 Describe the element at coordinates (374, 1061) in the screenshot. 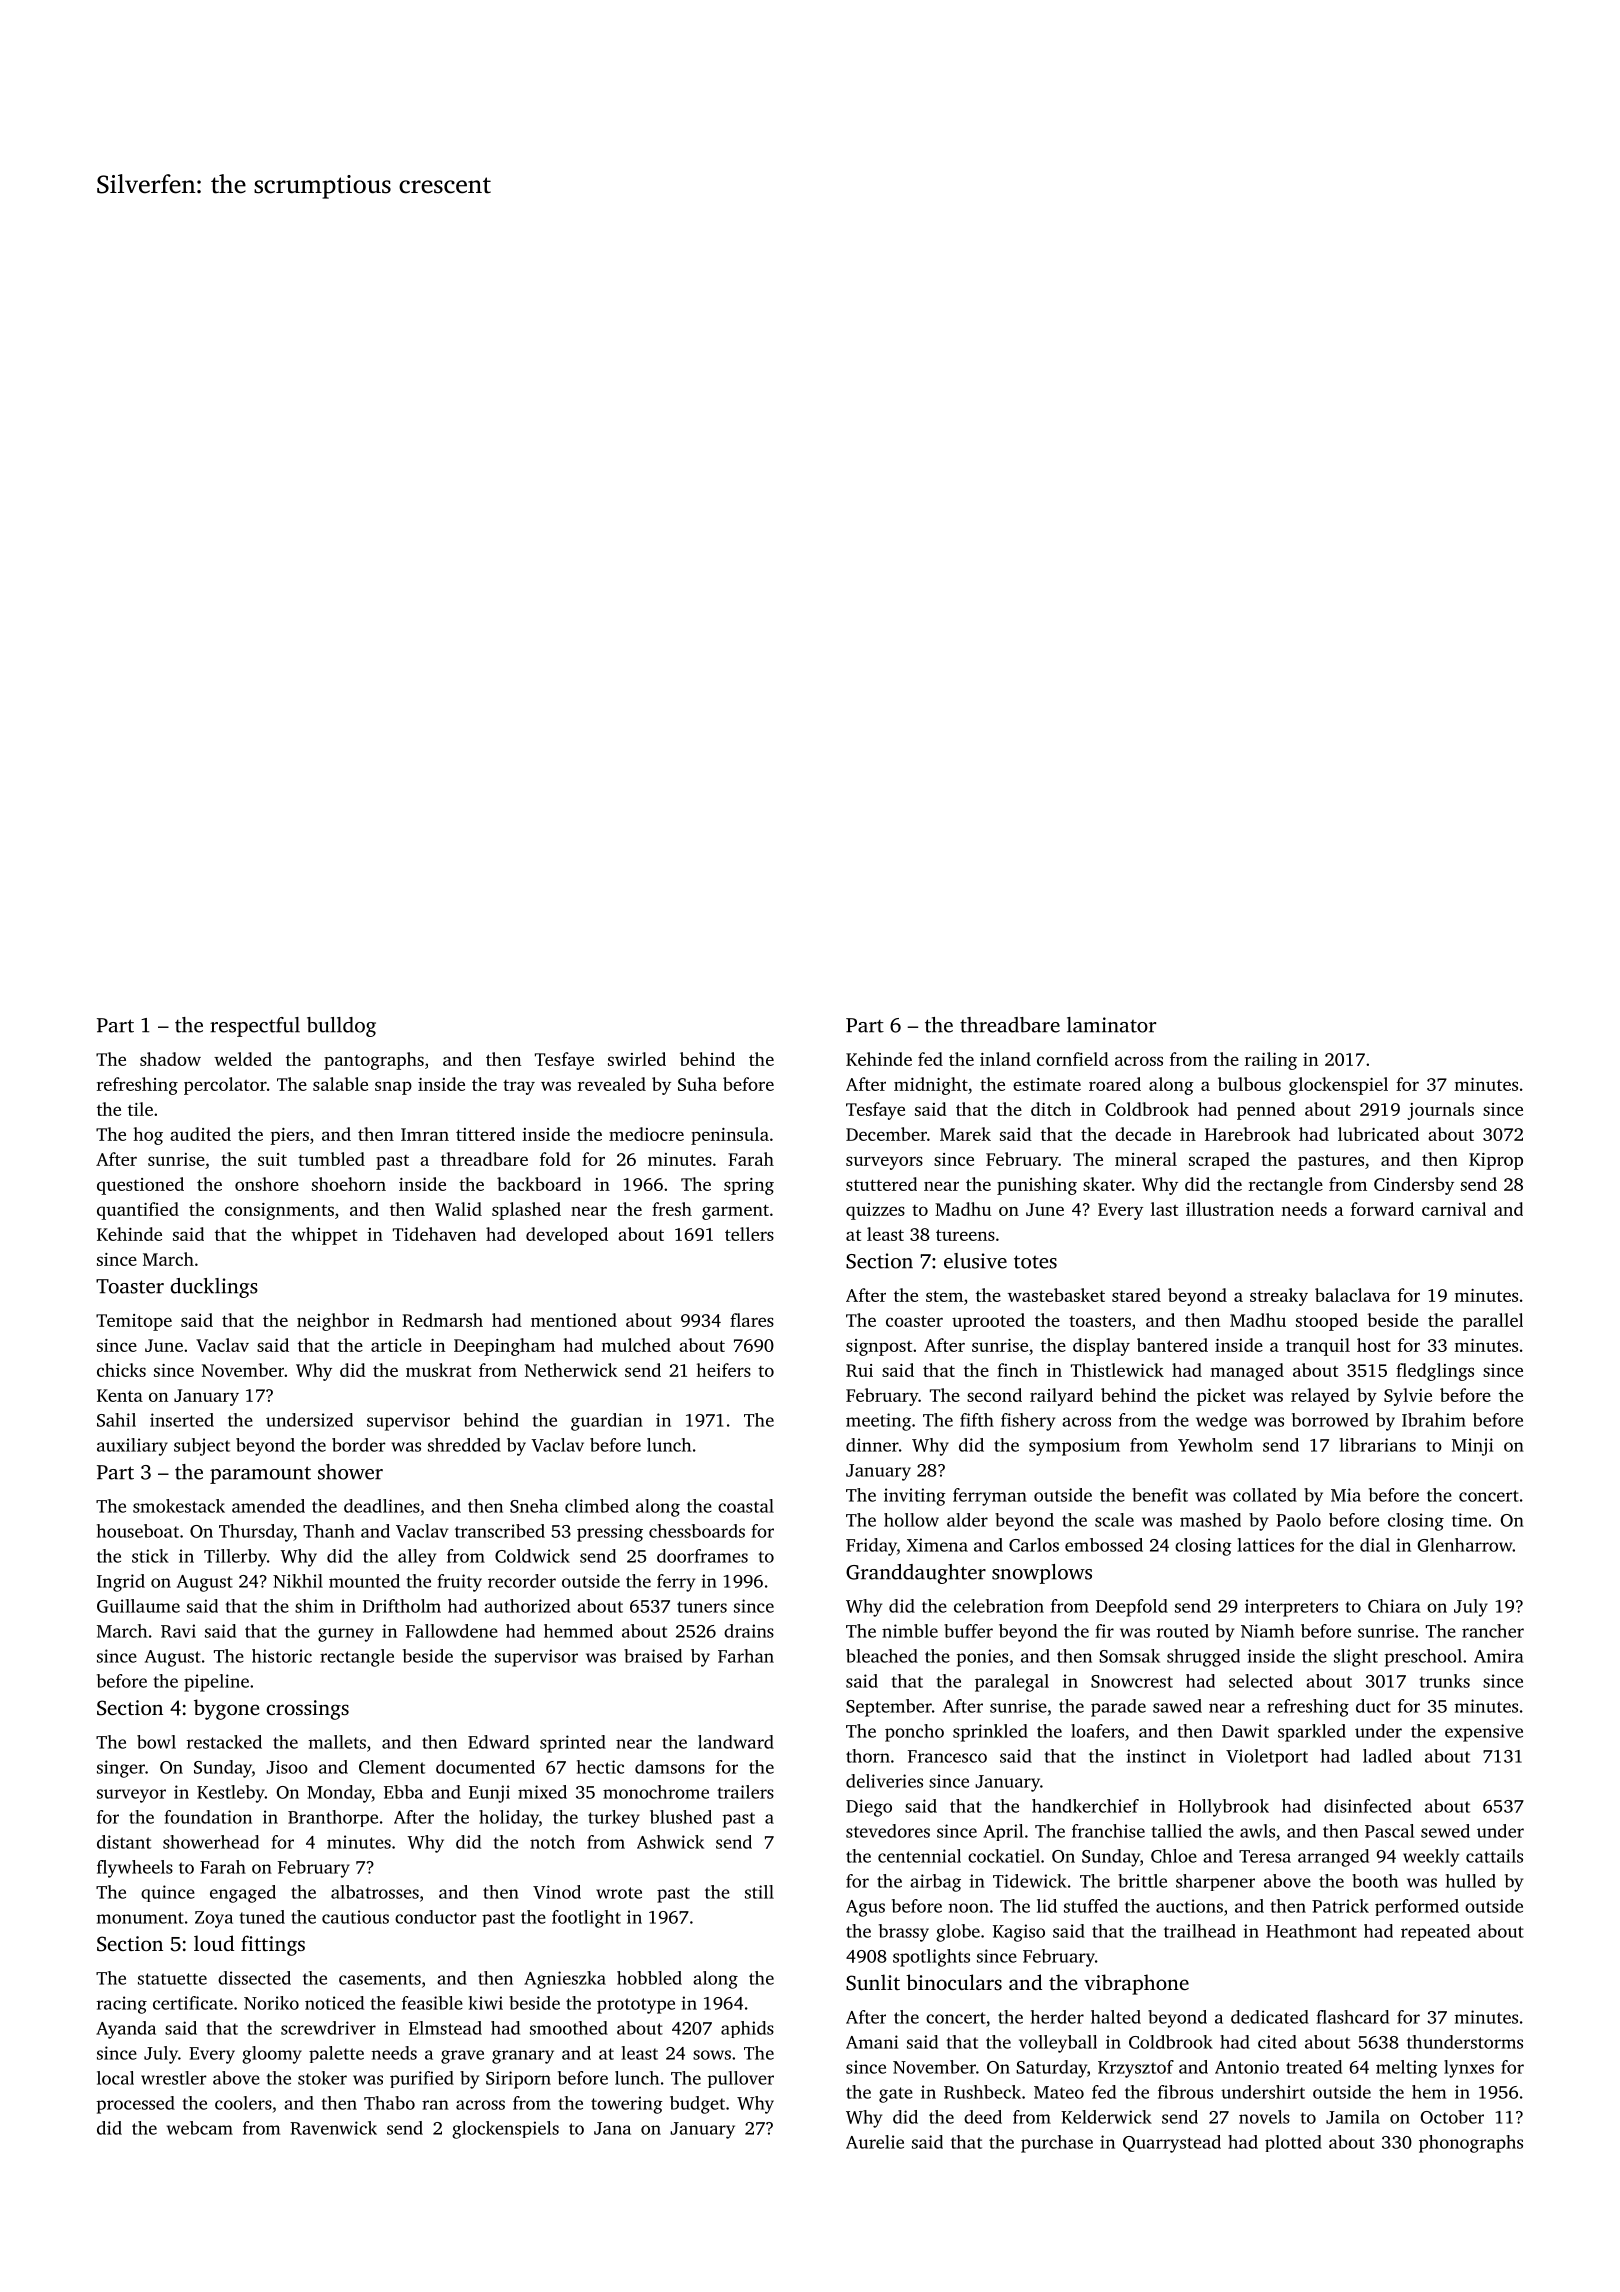

I see `pantographs` at that location.
